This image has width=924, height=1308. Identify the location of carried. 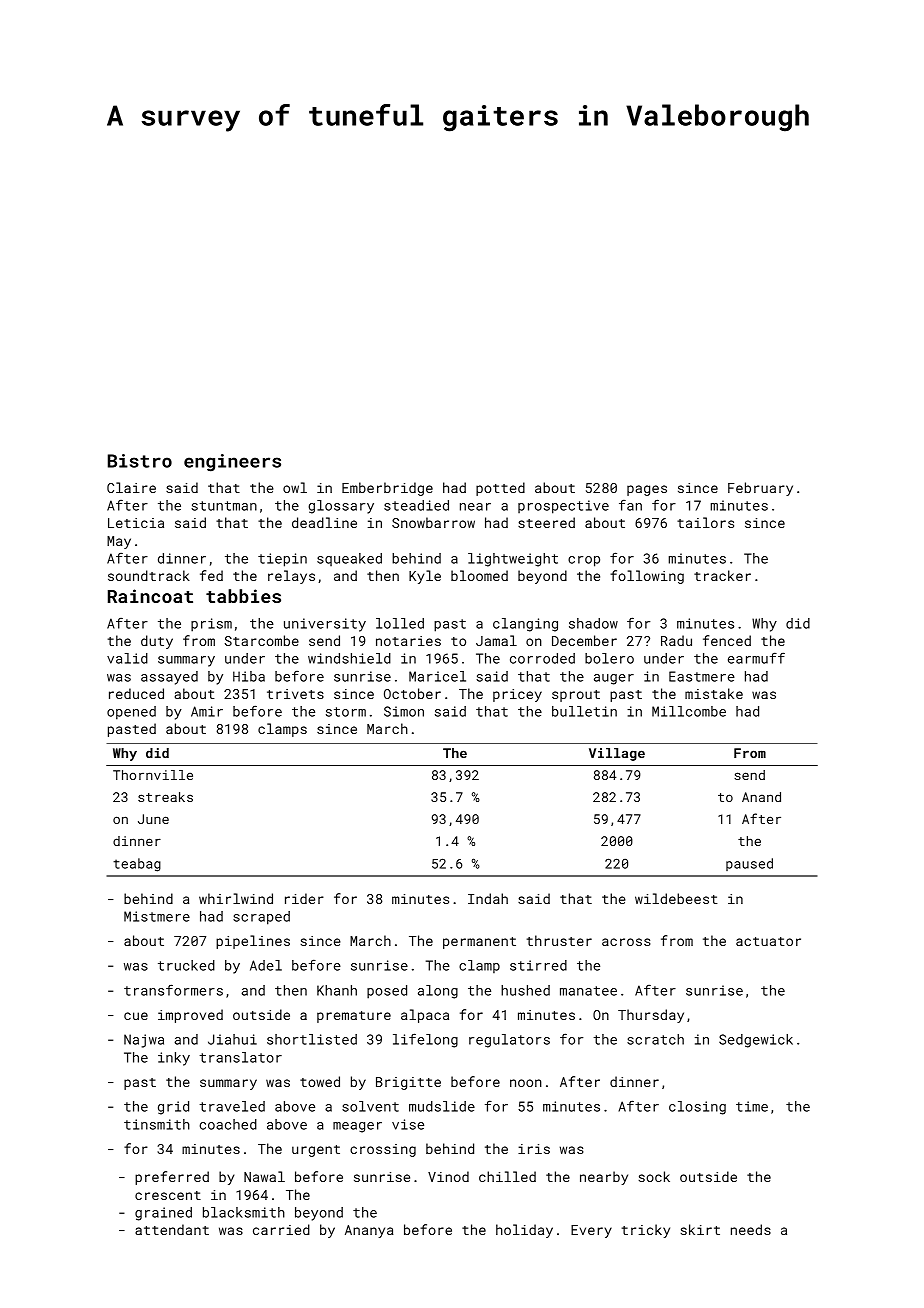
(281, 1229).
